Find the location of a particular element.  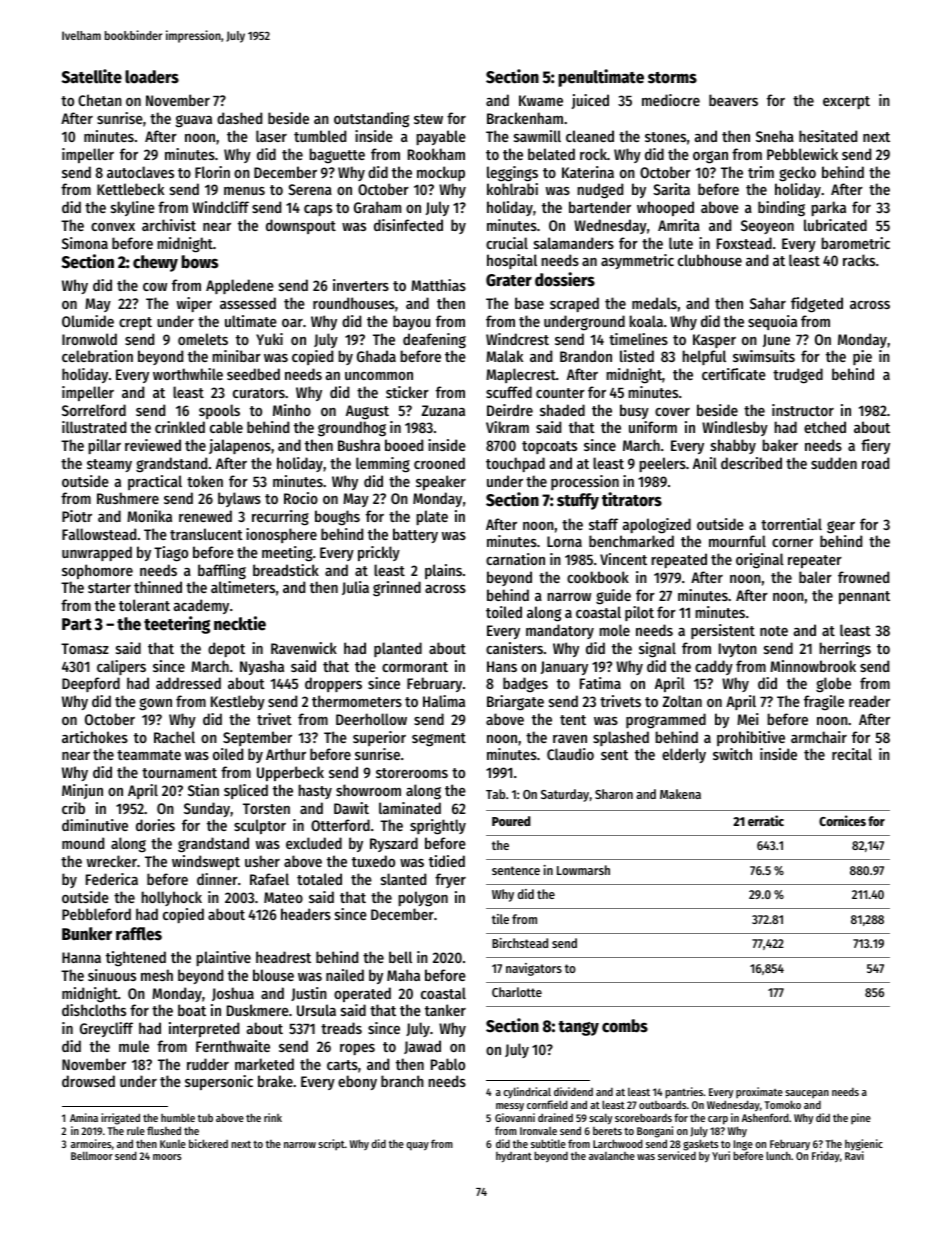

bartender is located at coordinates (600, 207).
